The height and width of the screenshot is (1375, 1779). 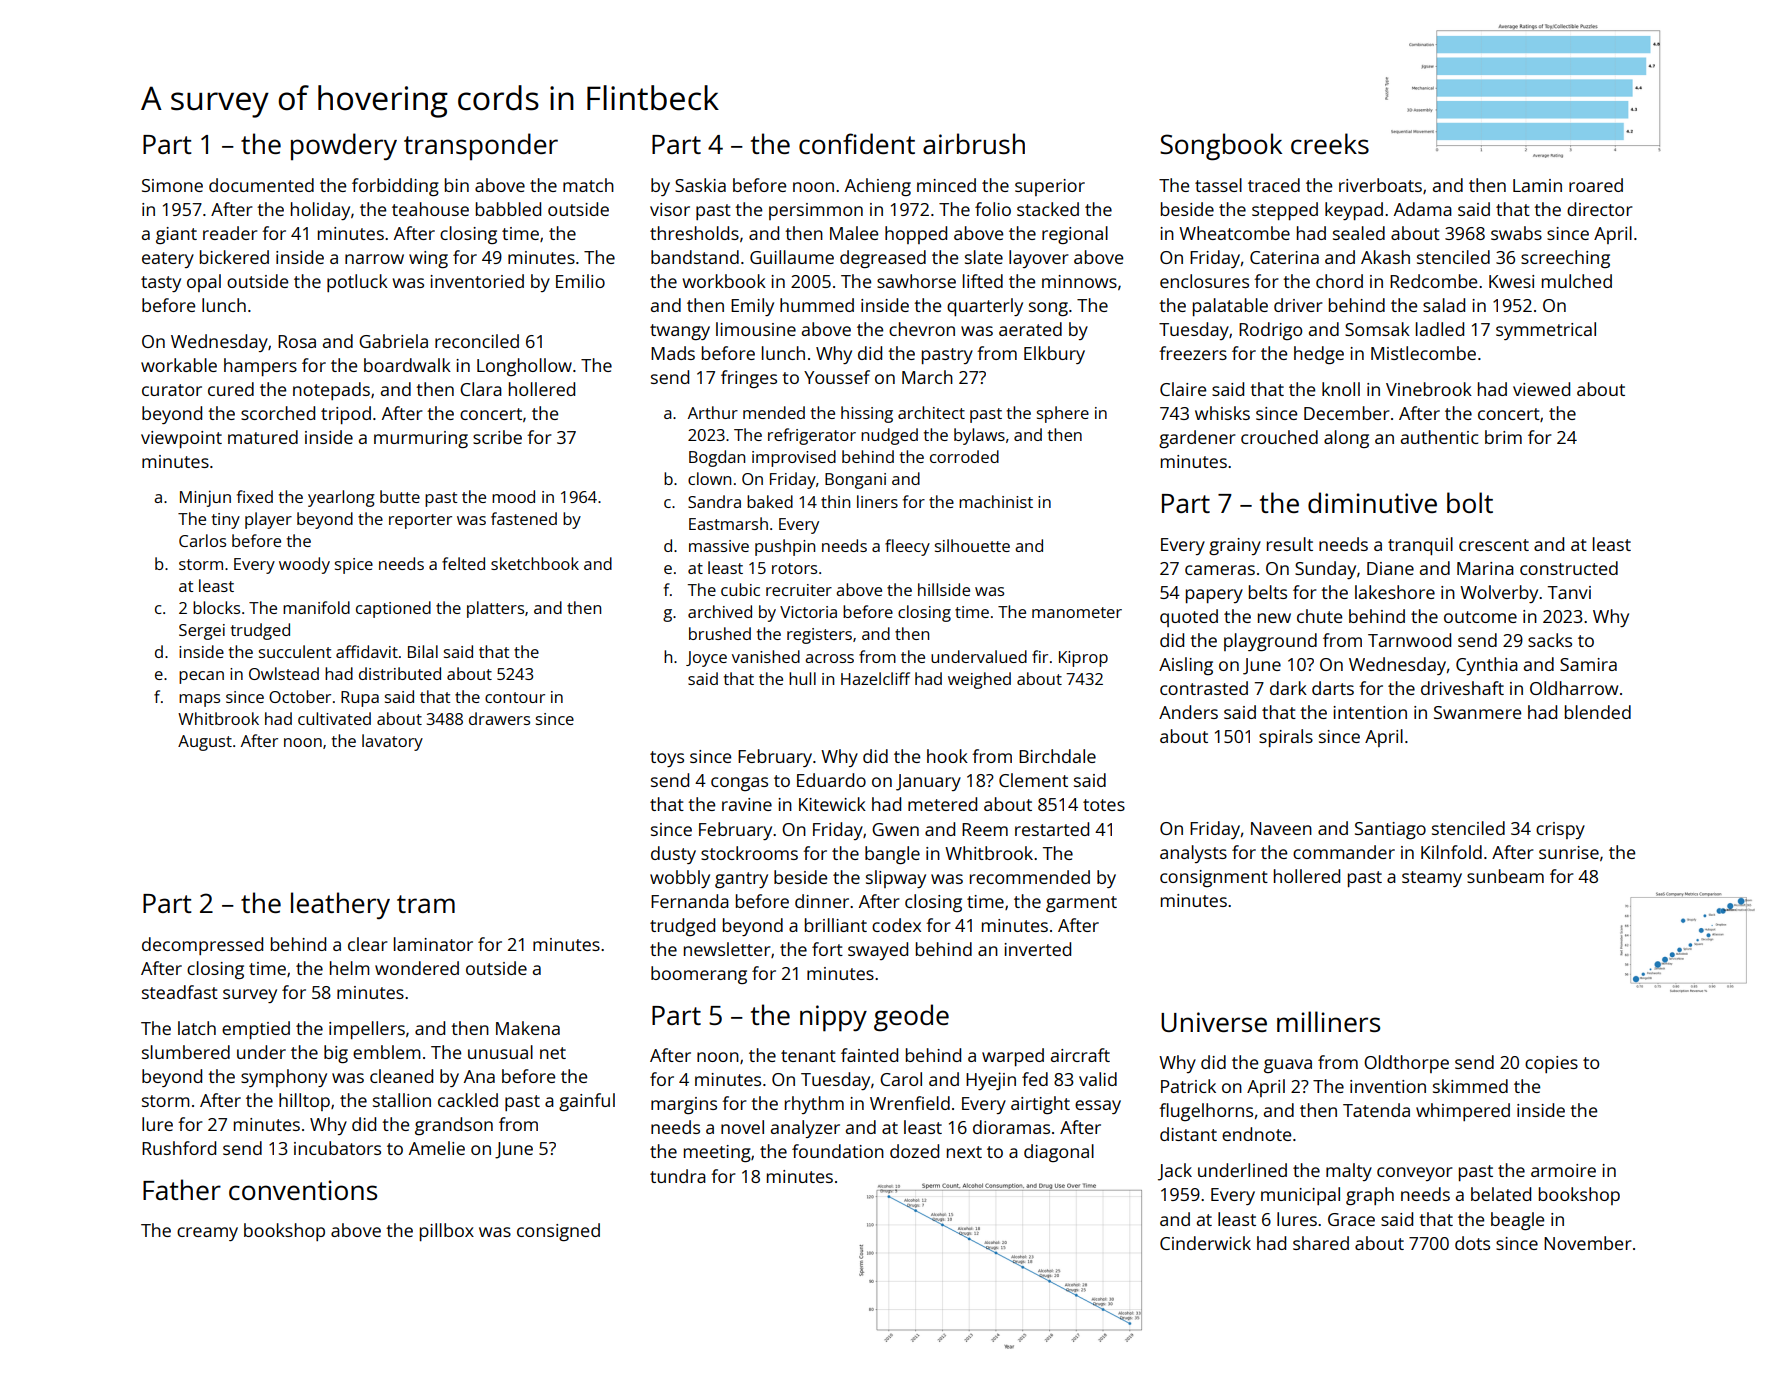 What do you see at coordinates (1598, 712) in the screenshot?
I see `blended` at bounding box center [1598, 712].
